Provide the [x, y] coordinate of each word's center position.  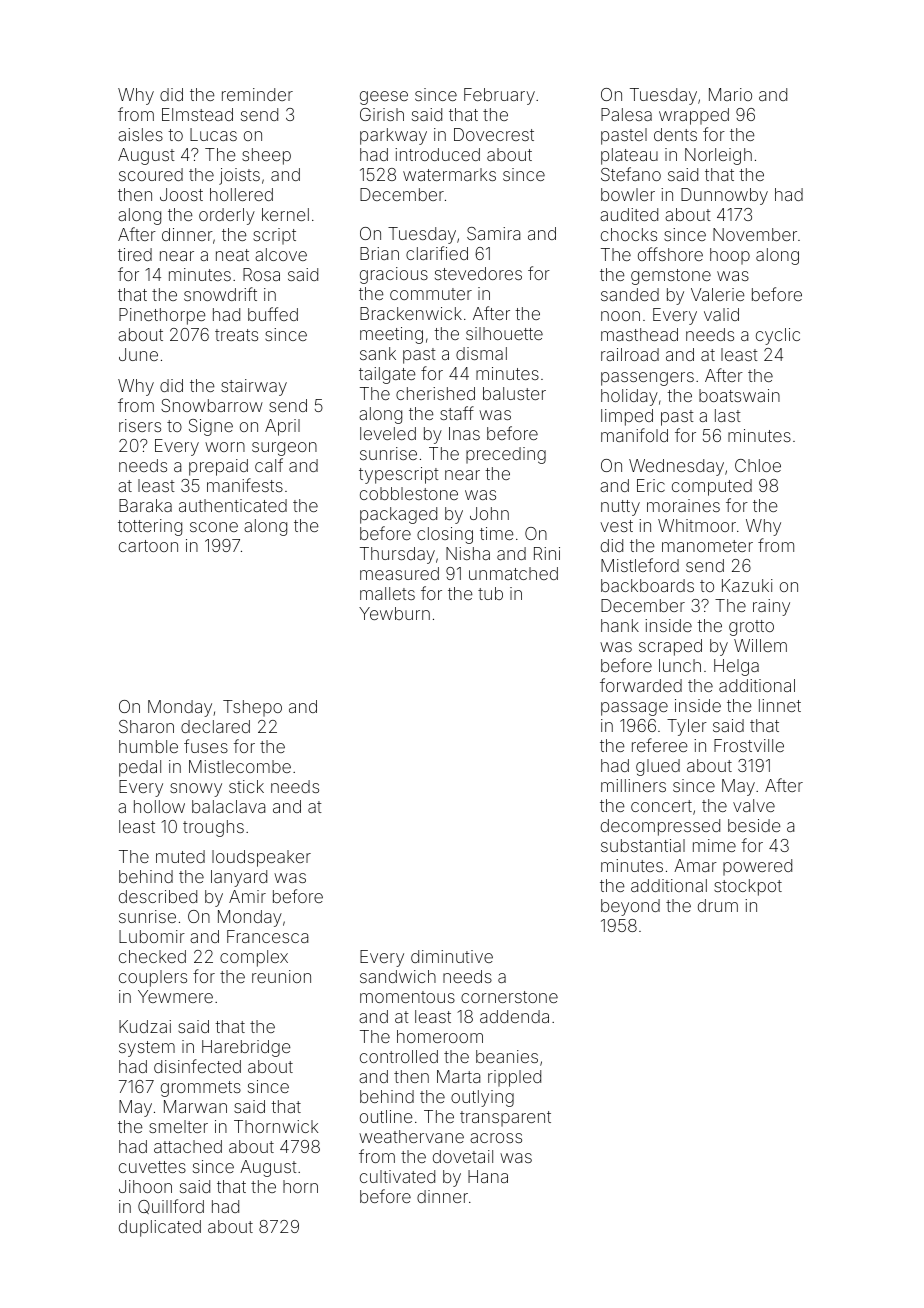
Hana [488, 1176]
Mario [730, 94]
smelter [178, 1126]
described [158, 896]
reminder [257, 94]
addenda [514, 1016]
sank [378, 353]
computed [712, 487]
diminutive [452, 956]
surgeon [284, 449]
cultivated [397, 1176]
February [499, 96]
